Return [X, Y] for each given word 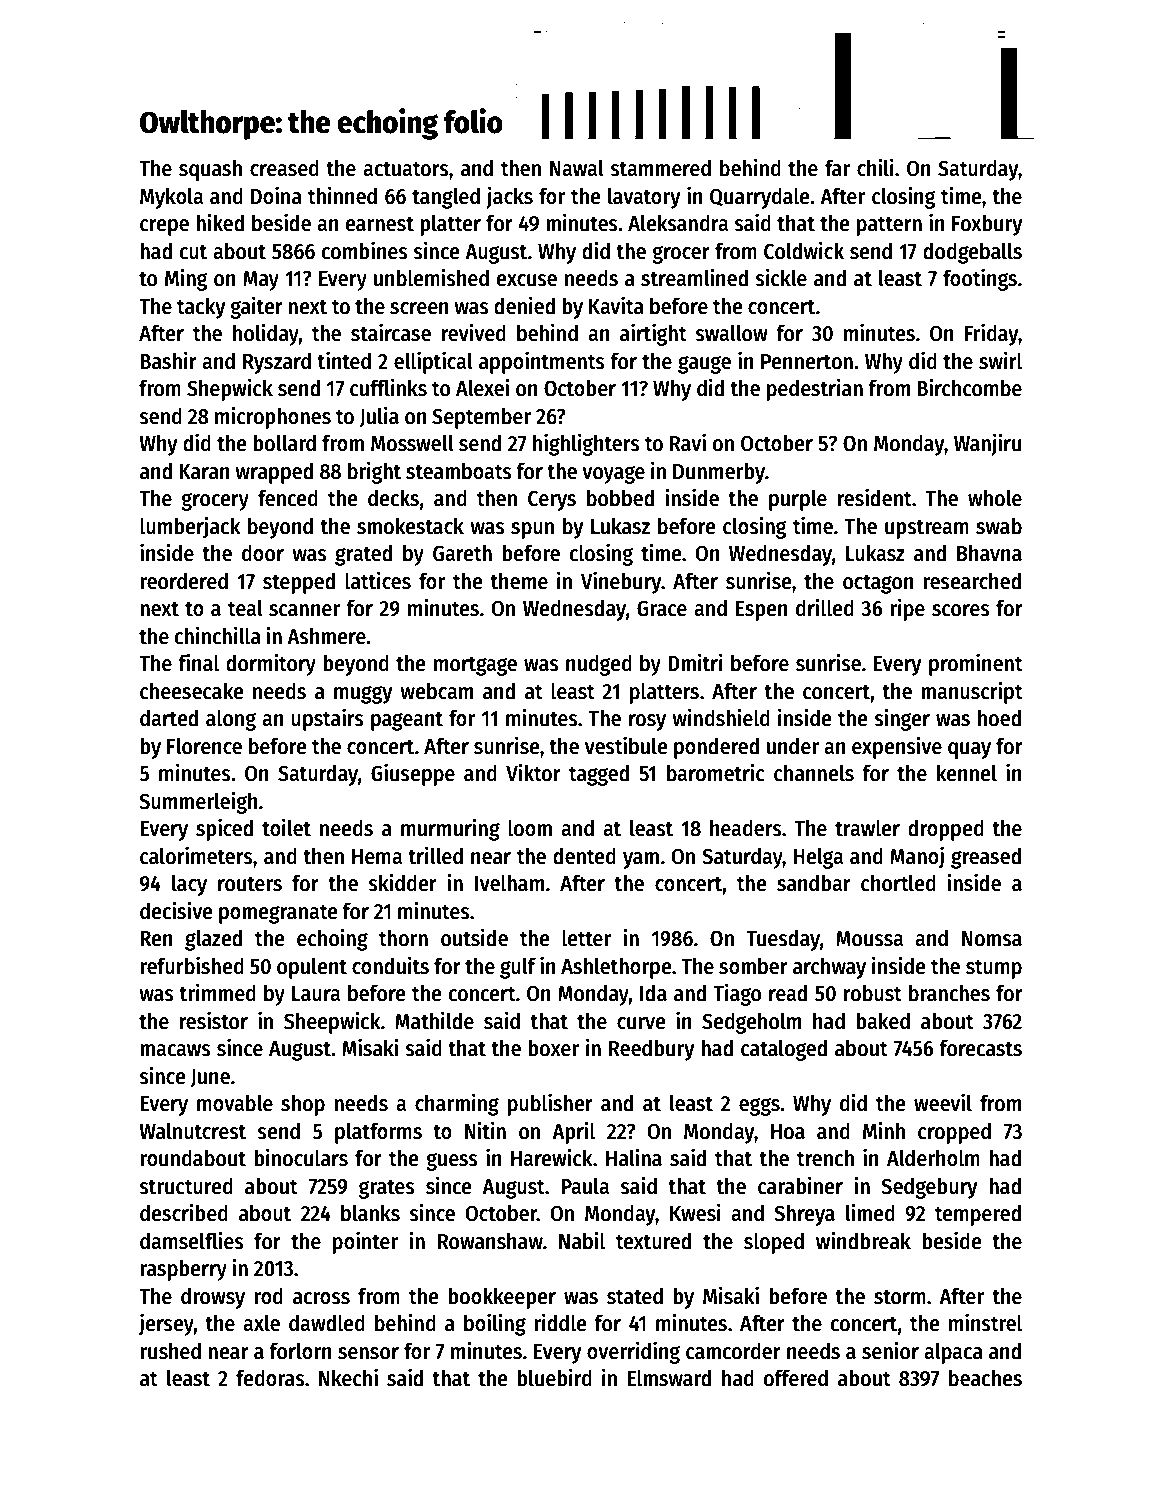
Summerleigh [198, 802]
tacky [201, 308]
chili [875, 167]
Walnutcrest [192, 1131]
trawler [867, 828]
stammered [660, 168]
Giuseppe [413, 774]
